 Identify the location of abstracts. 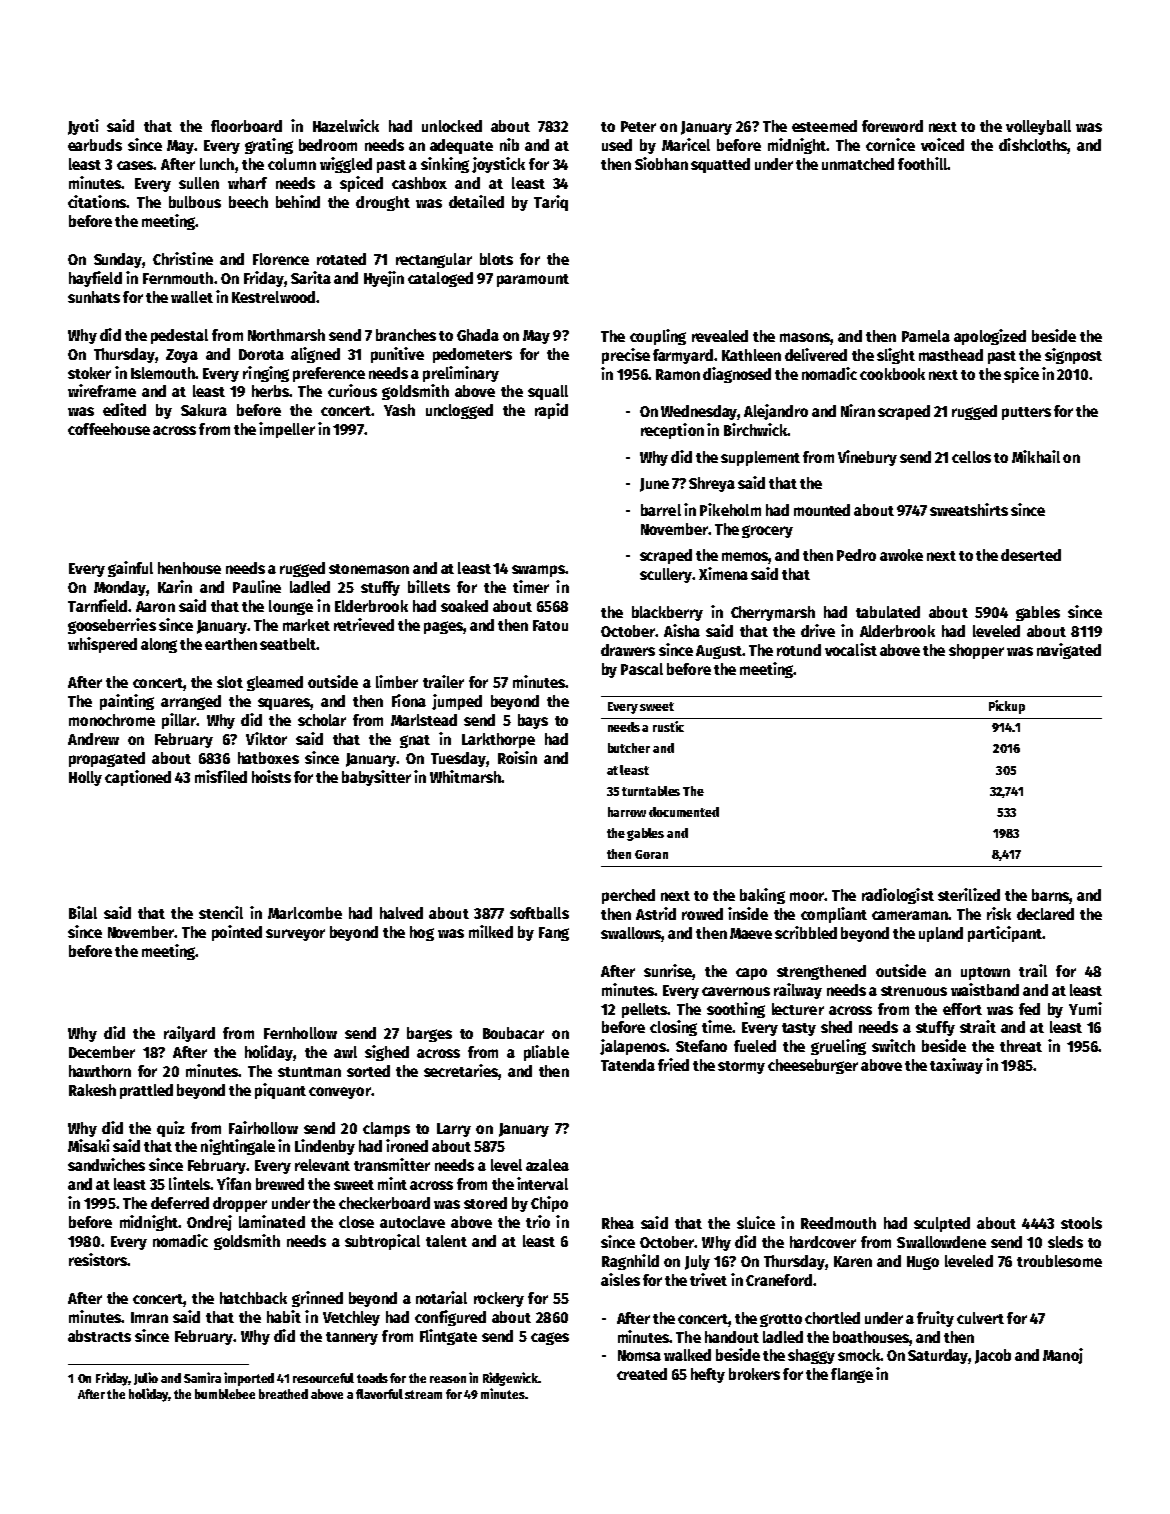
(99, 1336).
